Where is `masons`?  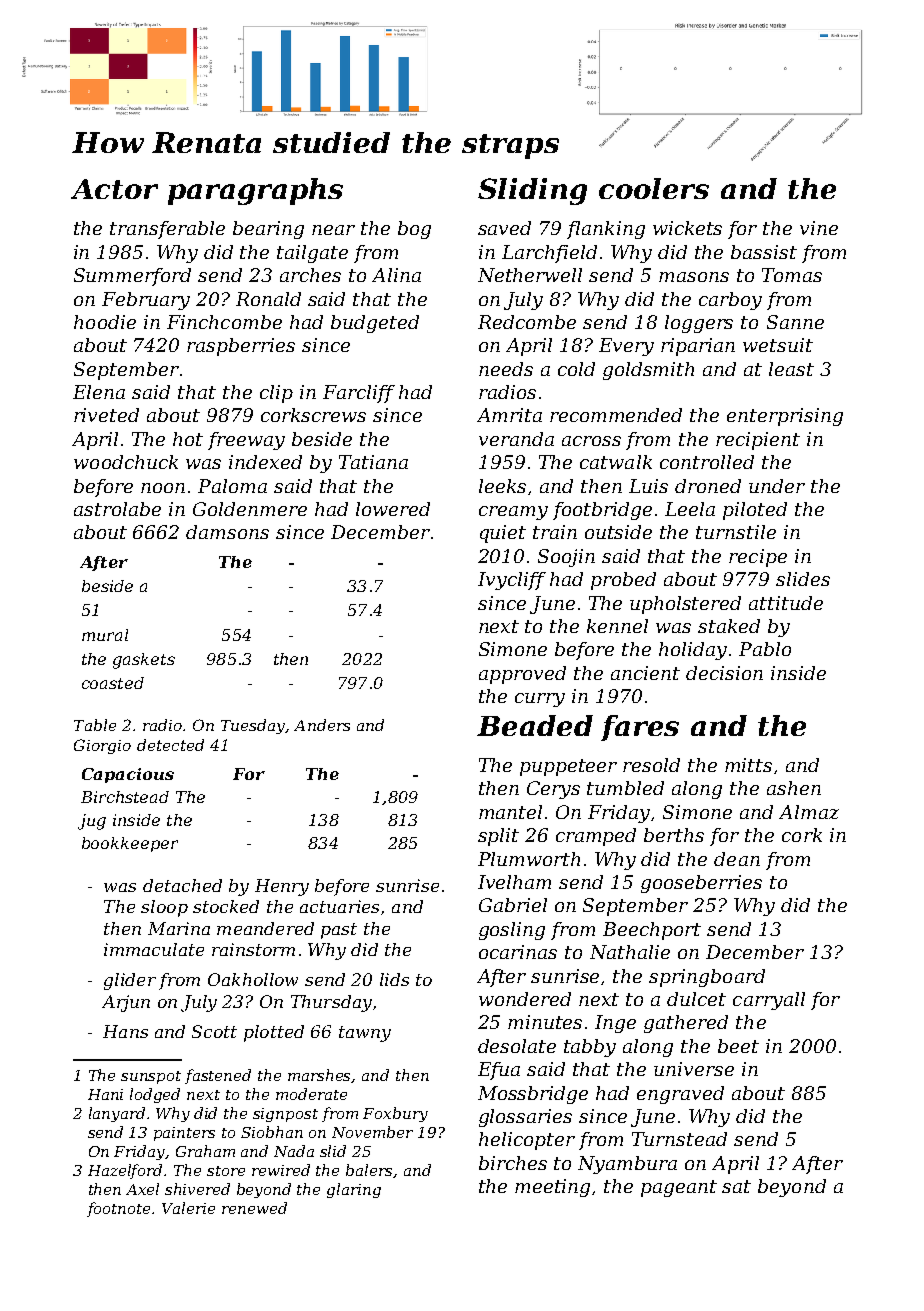
masons is located at coordinates (694, 277).
